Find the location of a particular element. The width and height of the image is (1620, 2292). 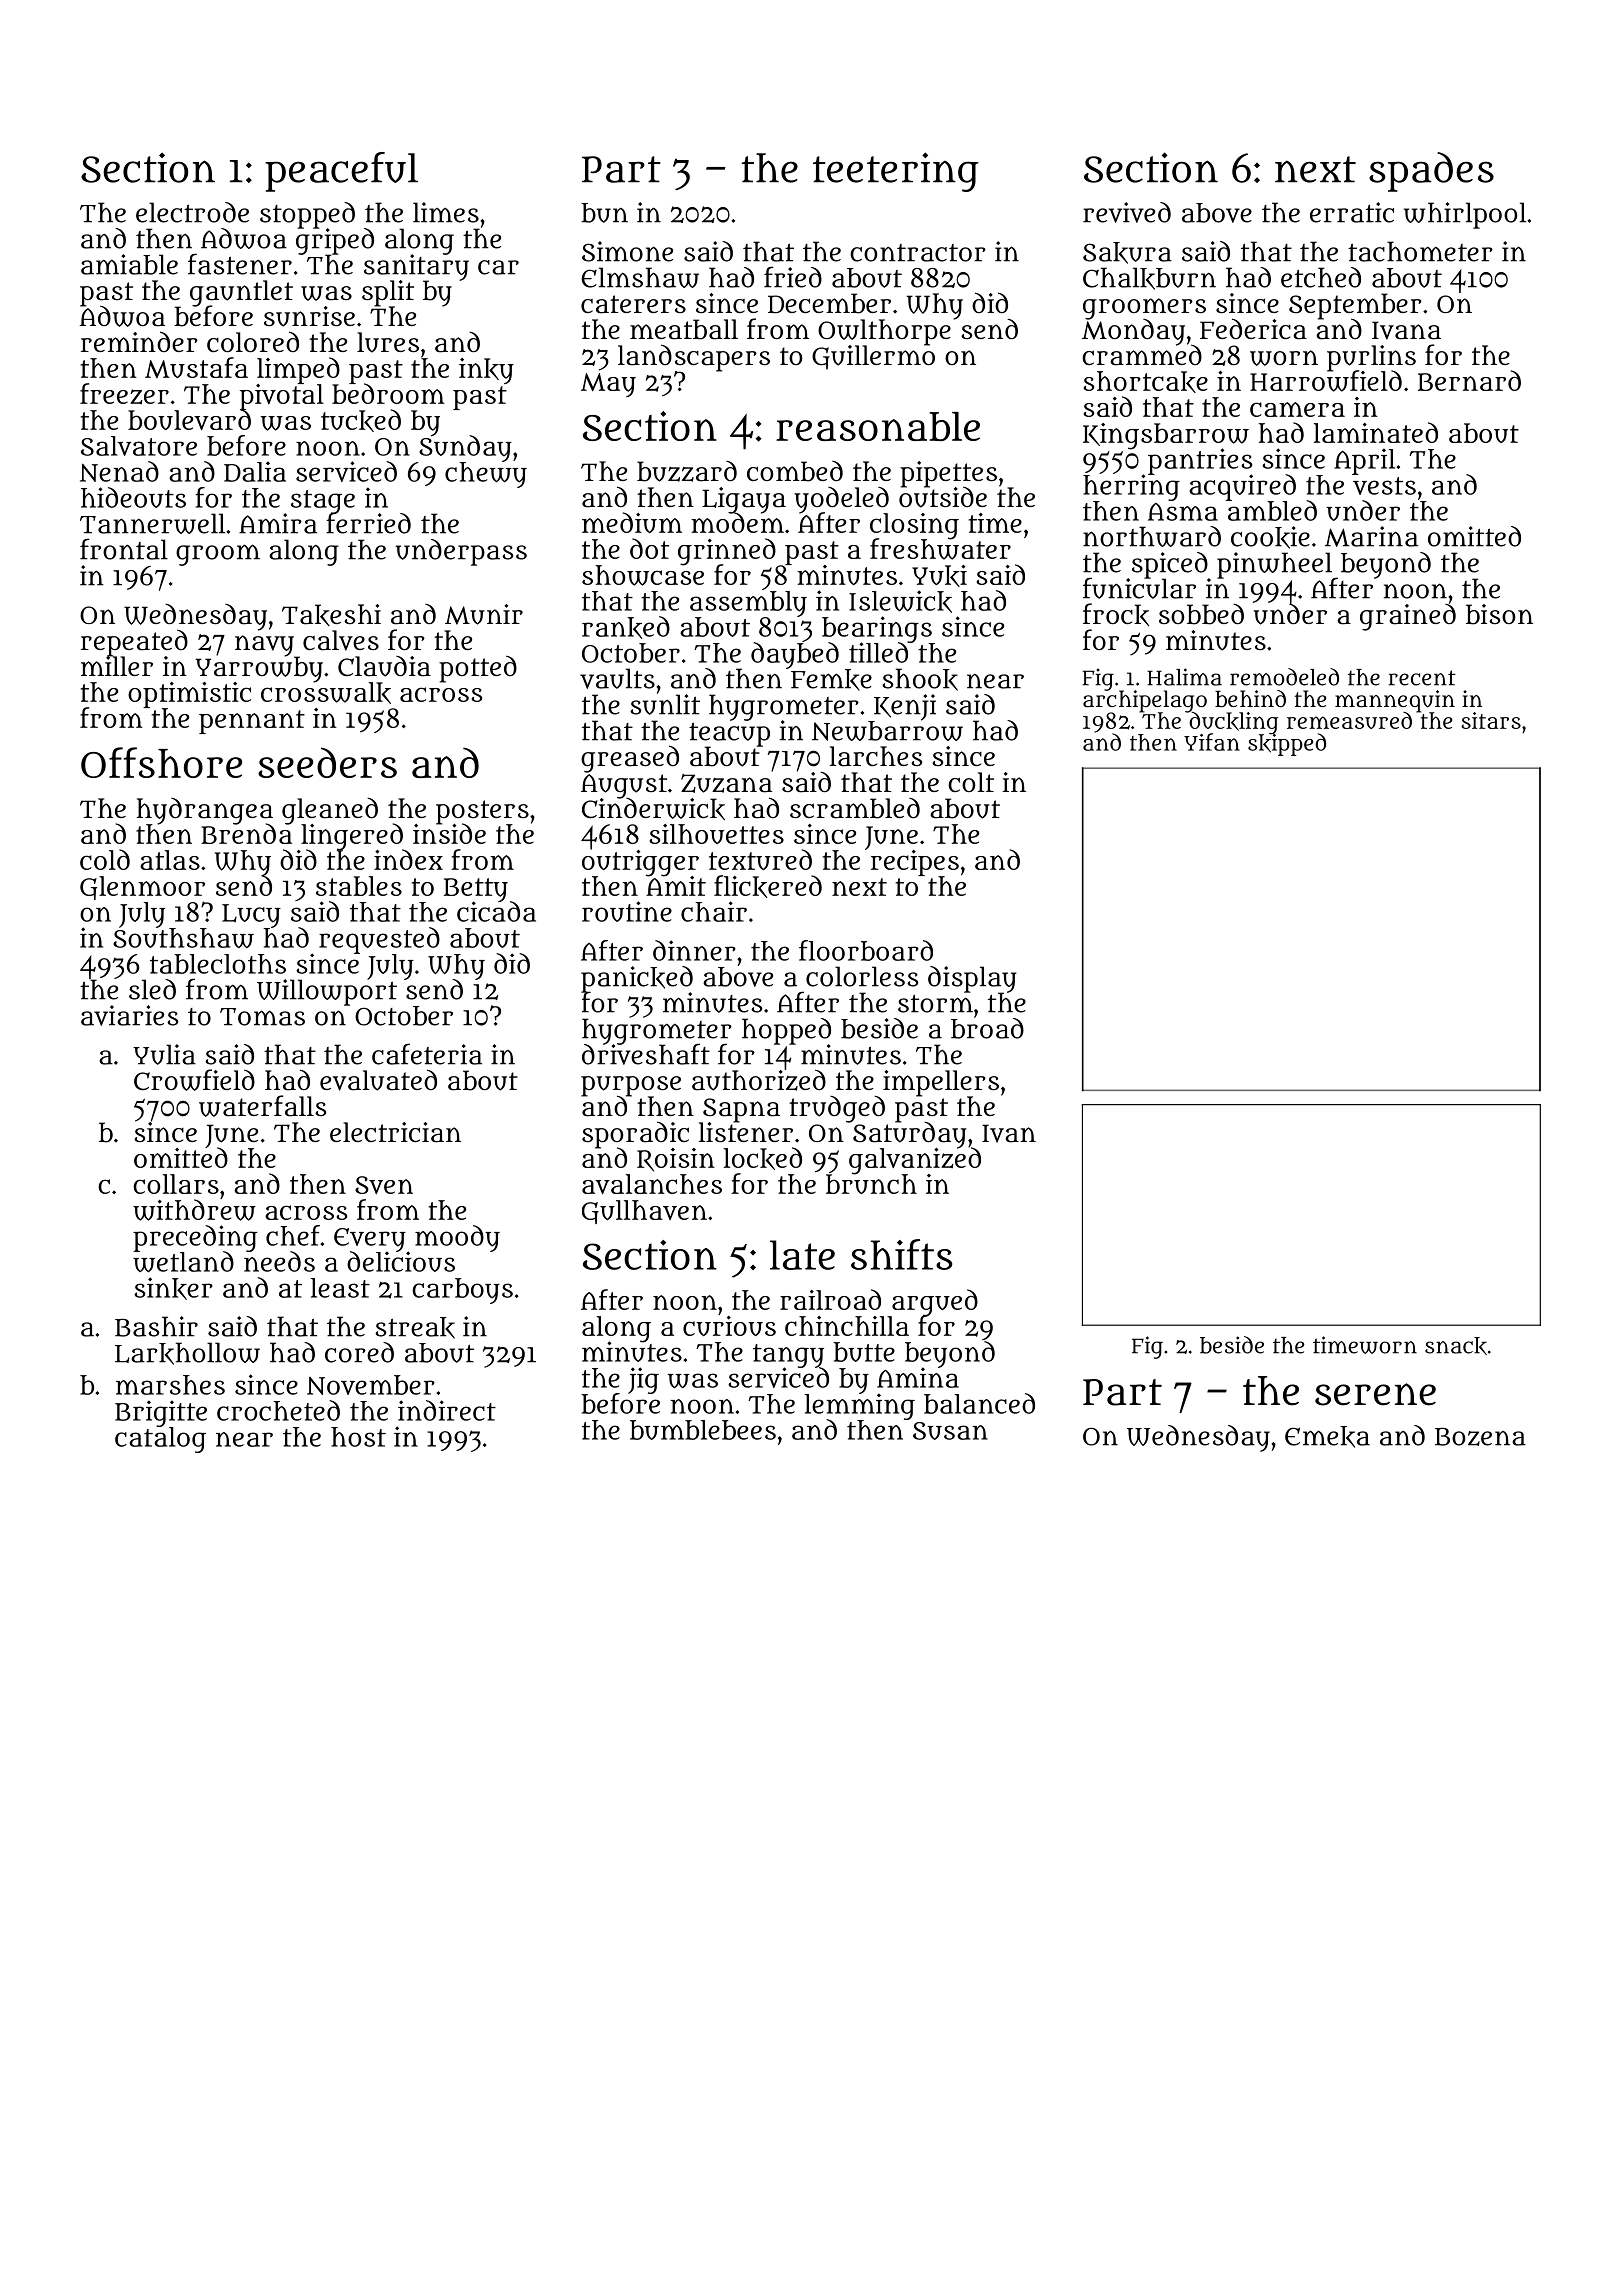

electrode is located at coordinates (192, 212).
